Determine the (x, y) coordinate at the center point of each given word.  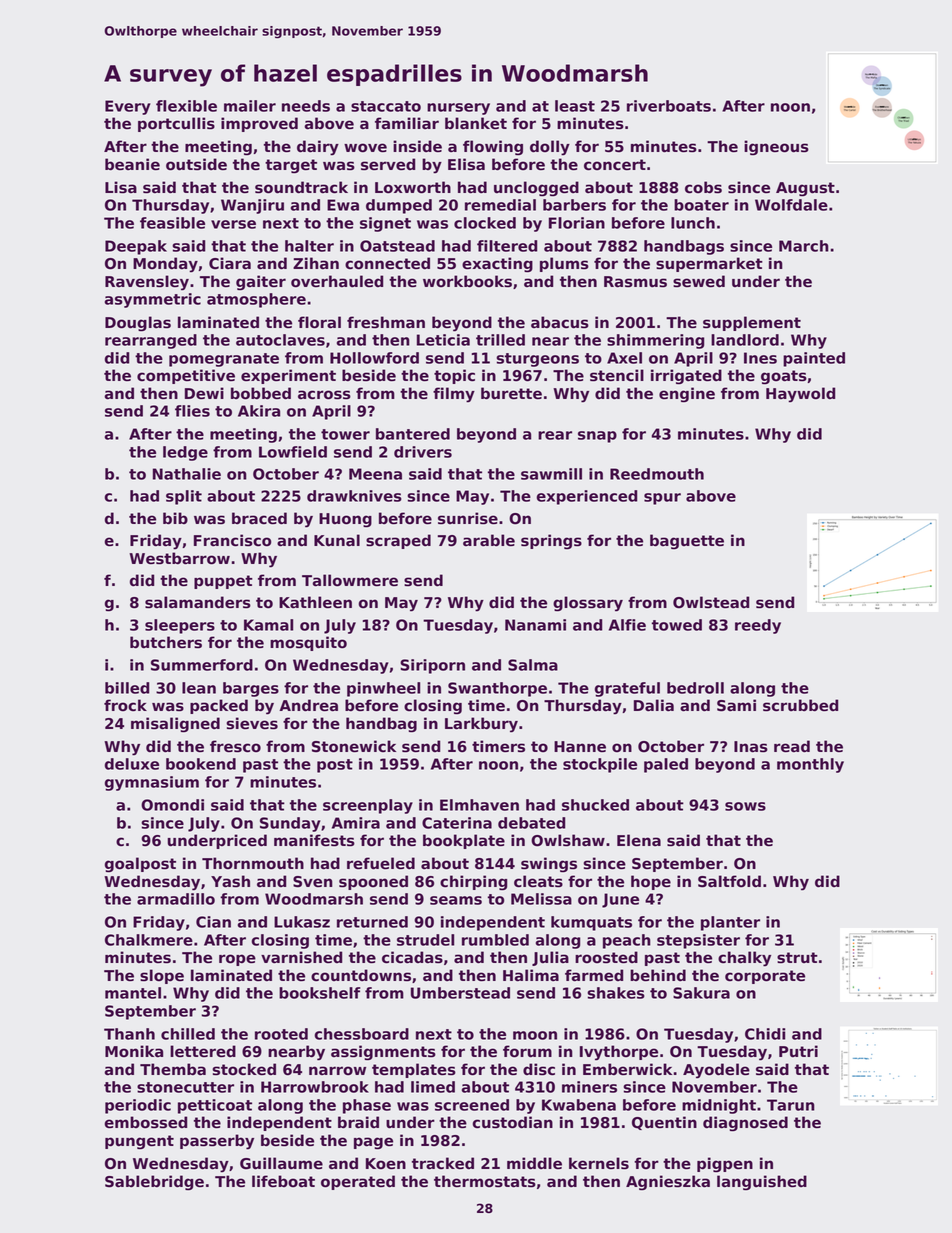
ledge (185, 453)
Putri (798, 1051)
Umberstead (460, 993)
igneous (776, 148)
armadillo (176, 899)
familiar (407, 123)
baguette (687, 542)
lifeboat (283, 1181)
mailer (250, 106)
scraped (398, 541)
